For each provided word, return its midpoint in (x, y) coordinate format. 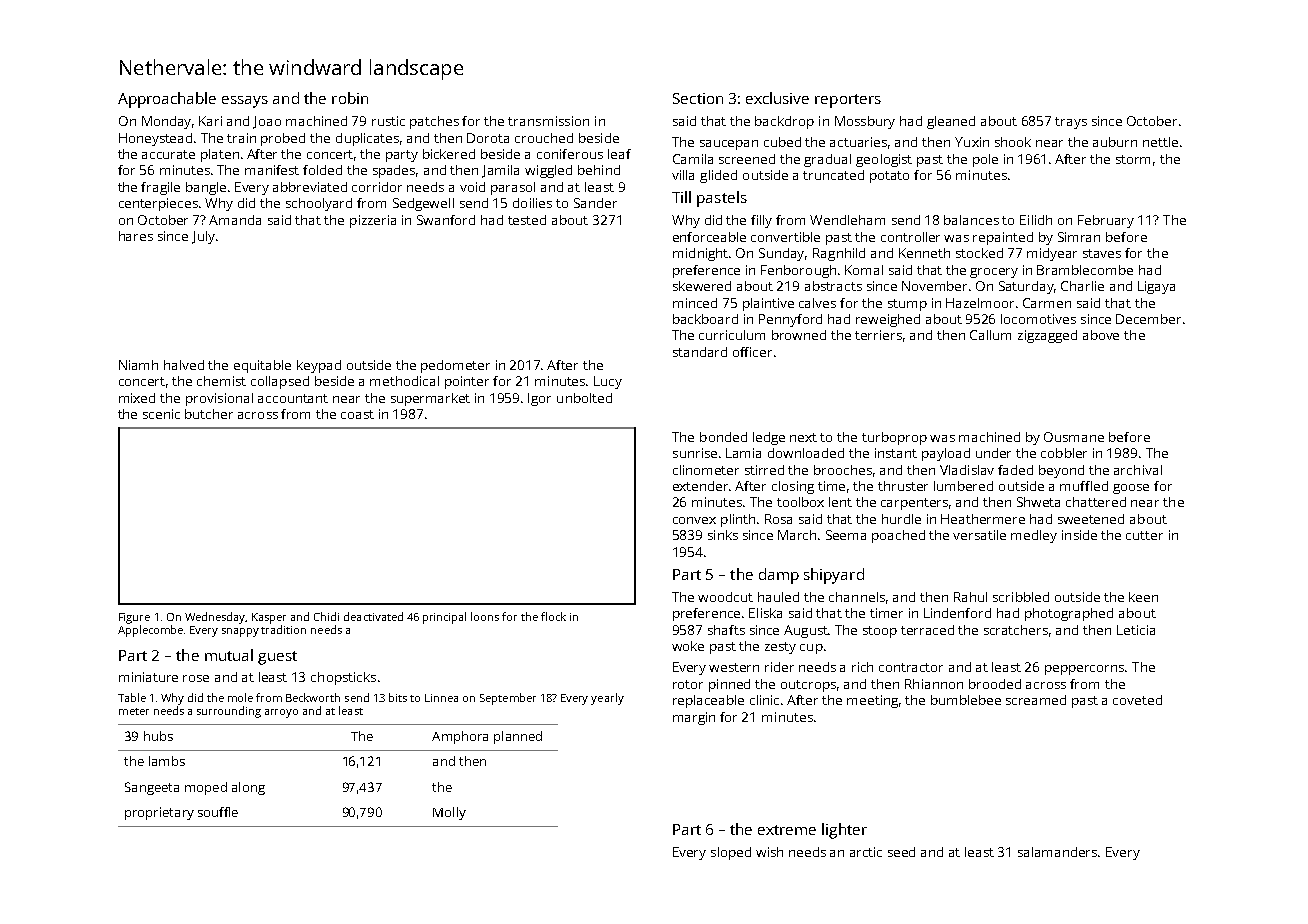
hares (136, 236)
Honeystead (155, 139)
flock (553, 616)
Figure (134, 618)
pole (985, 160)
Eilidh (1036, 220)
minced (695, 303)
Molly (449, 813)
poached (898, 536)
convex (694, 520)
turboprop (894, 438)
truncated (833, 175)
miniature (148, 677)
